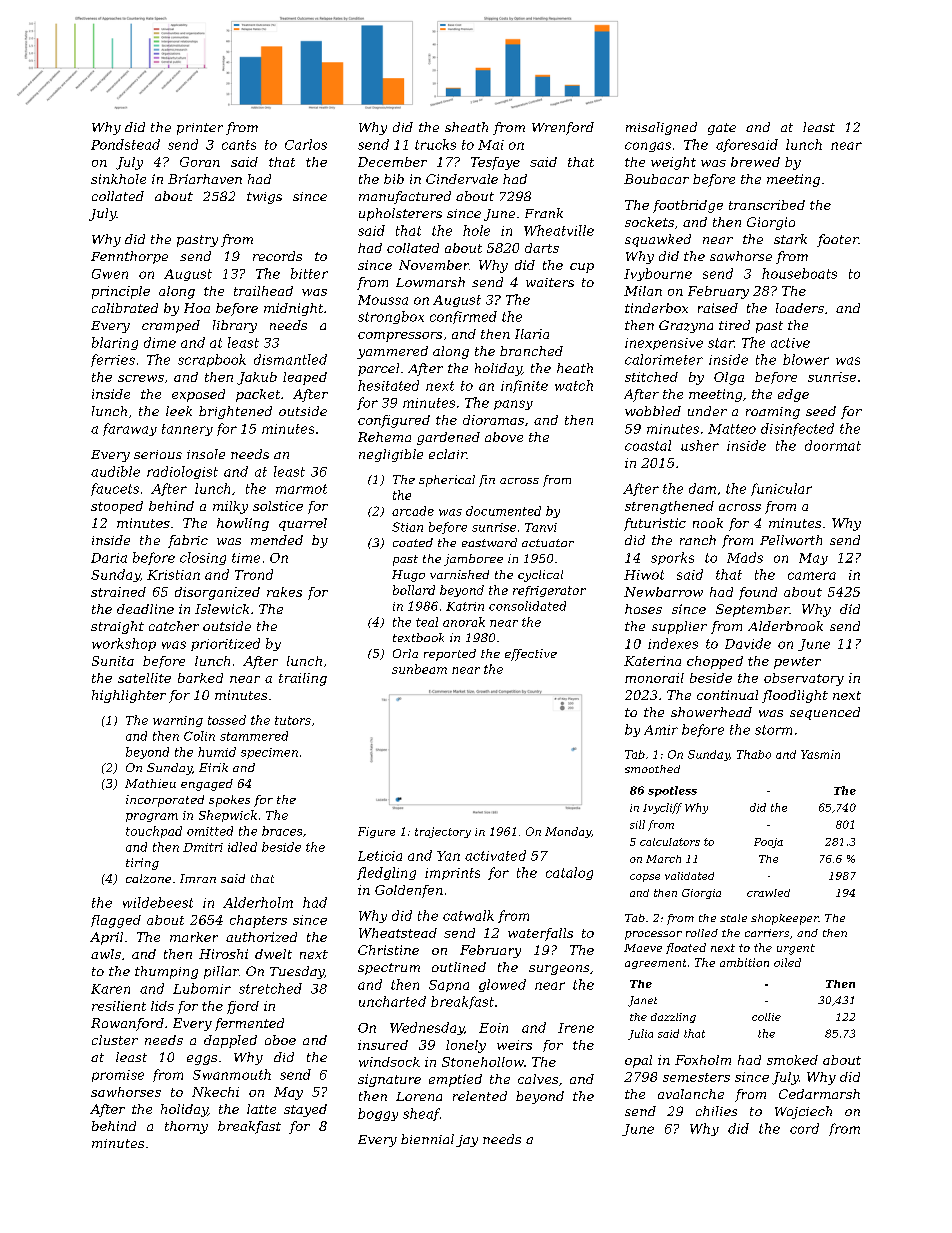 Image resolution: width=952 pixels, height=1233 pixels. What do you see at coordinates (688, 206) in the image?
I see `footbridge` at bounding box center [688, 206].
